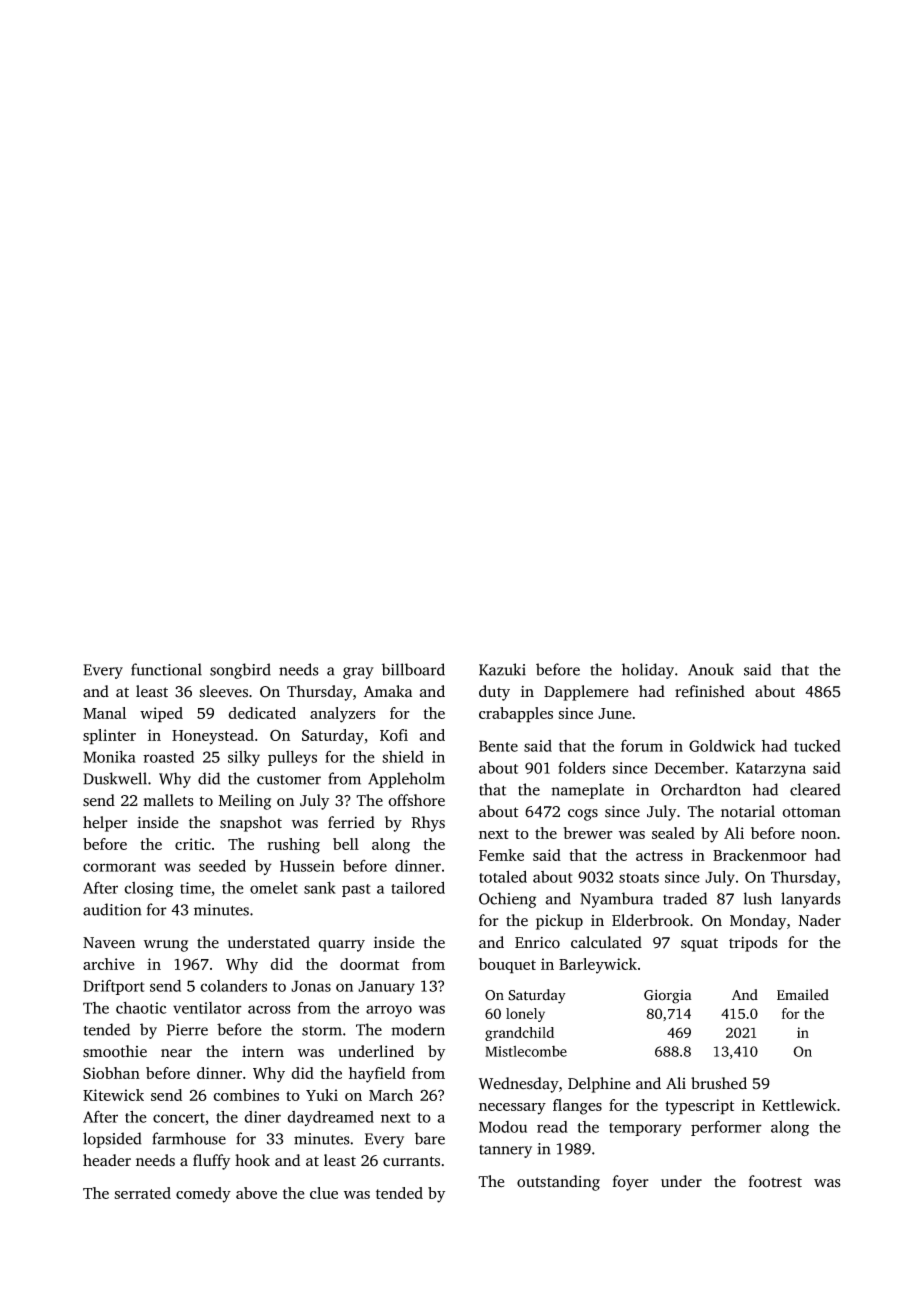  What do you see at coordinates (615, 713) in the screenshot?
I see `June` at bounding box center [615, 713].
